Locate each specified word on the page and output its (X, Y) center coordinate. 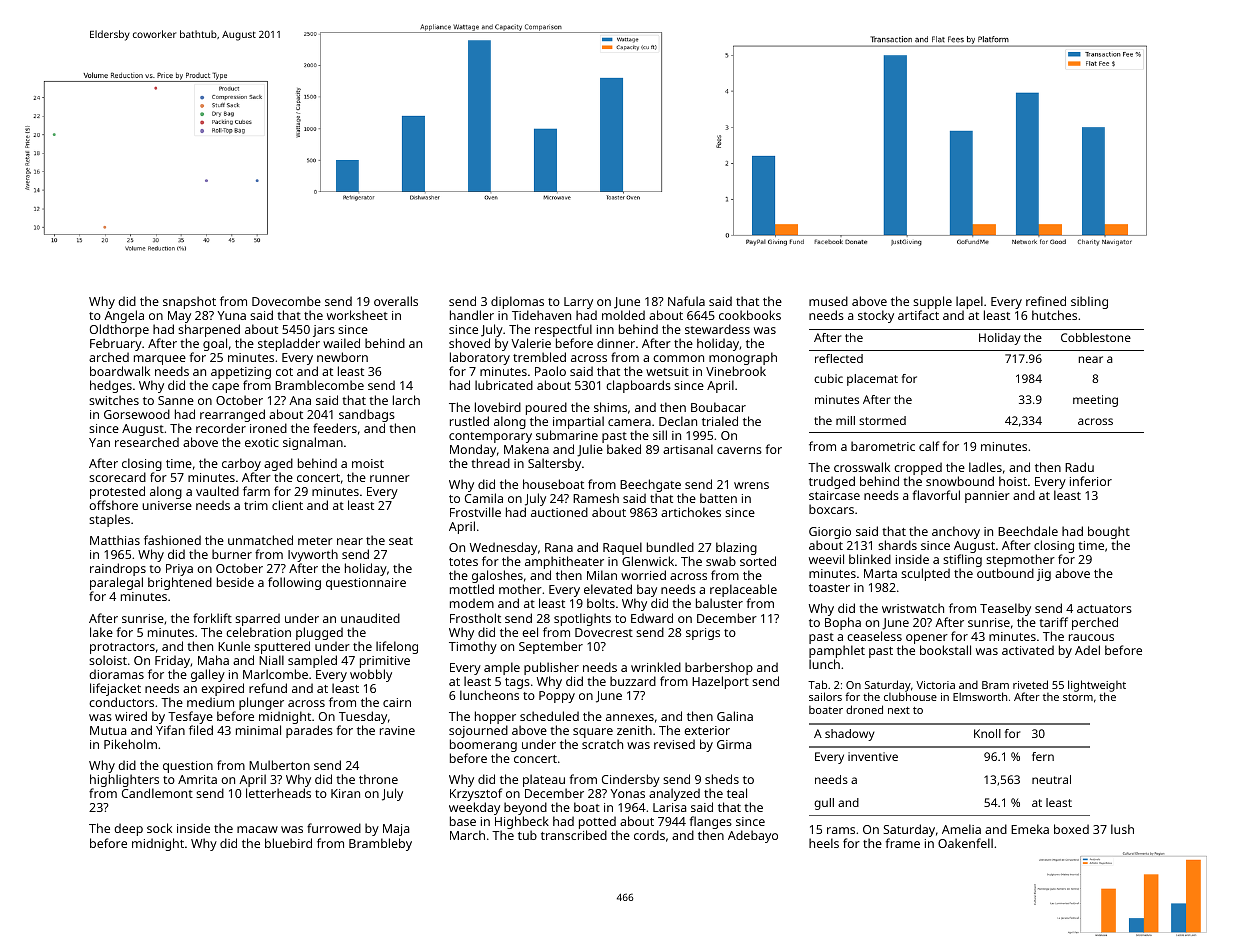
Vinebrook (736, 371)
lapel (969, 302)
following (294, 583)
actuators (1104, 609)
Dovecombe (286, 301)
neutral (1051, 779)
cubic (828, 378)
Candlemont (157, 793)
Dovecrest (604, 632)
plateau (545, 781)
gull (824, 804)
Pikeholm (130, 744)
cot (284, 372)
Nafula (686, 301)
